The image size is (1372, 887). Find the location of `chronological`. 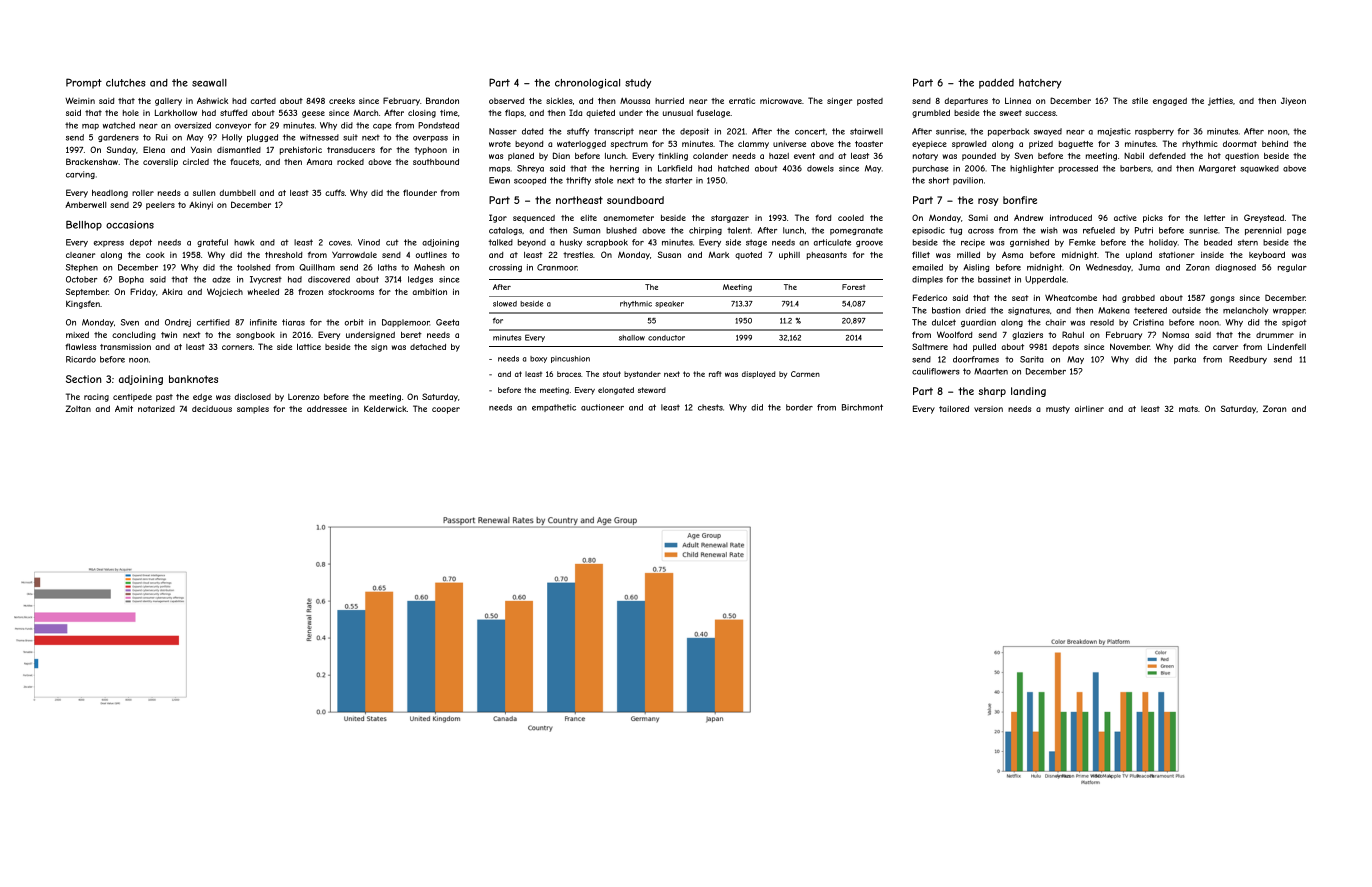

chronological is located at coordinates (587, 84).
